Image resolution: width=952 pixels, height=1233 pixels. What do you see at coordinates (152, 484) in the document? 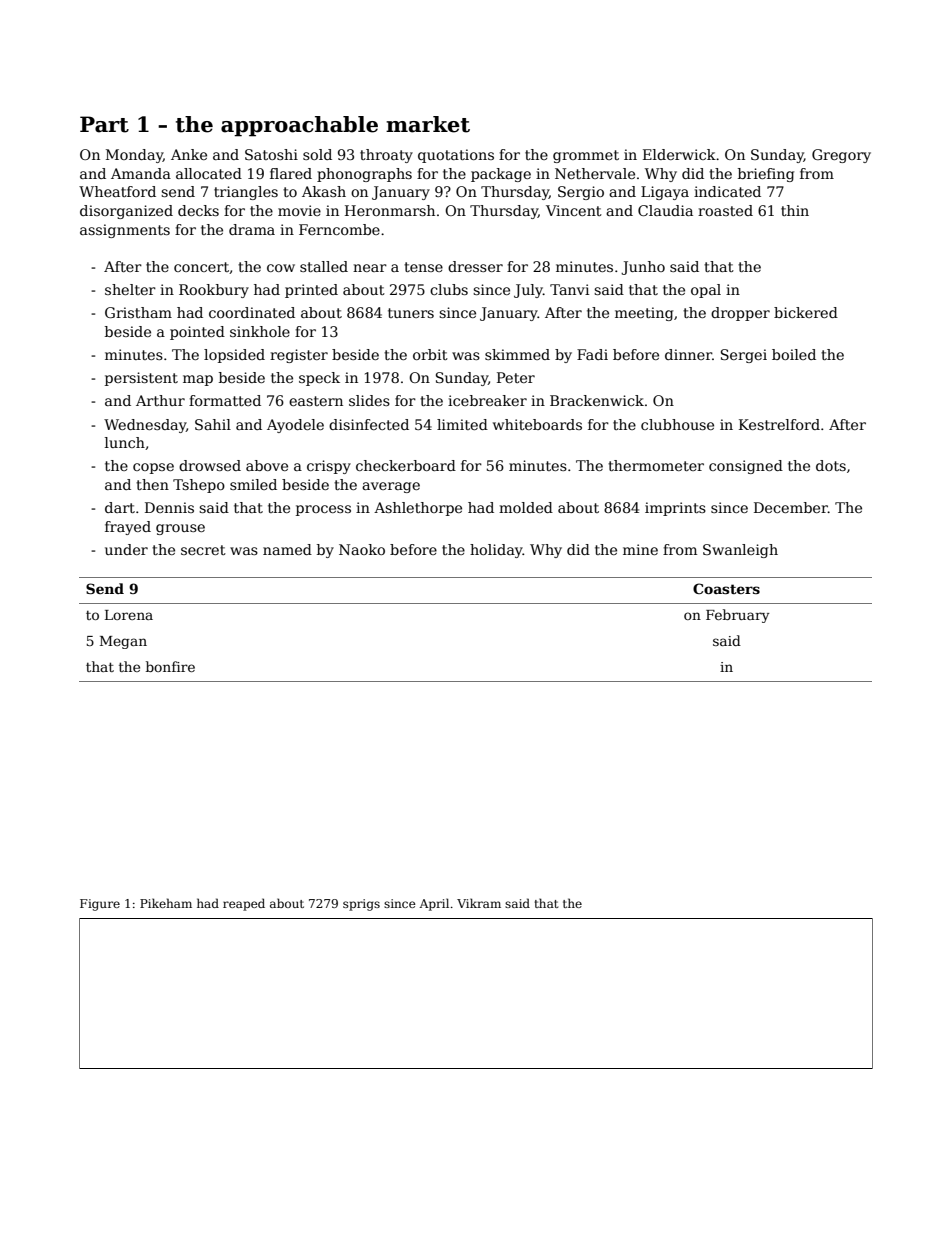
I see `then` at bounding box center [152, 484].
